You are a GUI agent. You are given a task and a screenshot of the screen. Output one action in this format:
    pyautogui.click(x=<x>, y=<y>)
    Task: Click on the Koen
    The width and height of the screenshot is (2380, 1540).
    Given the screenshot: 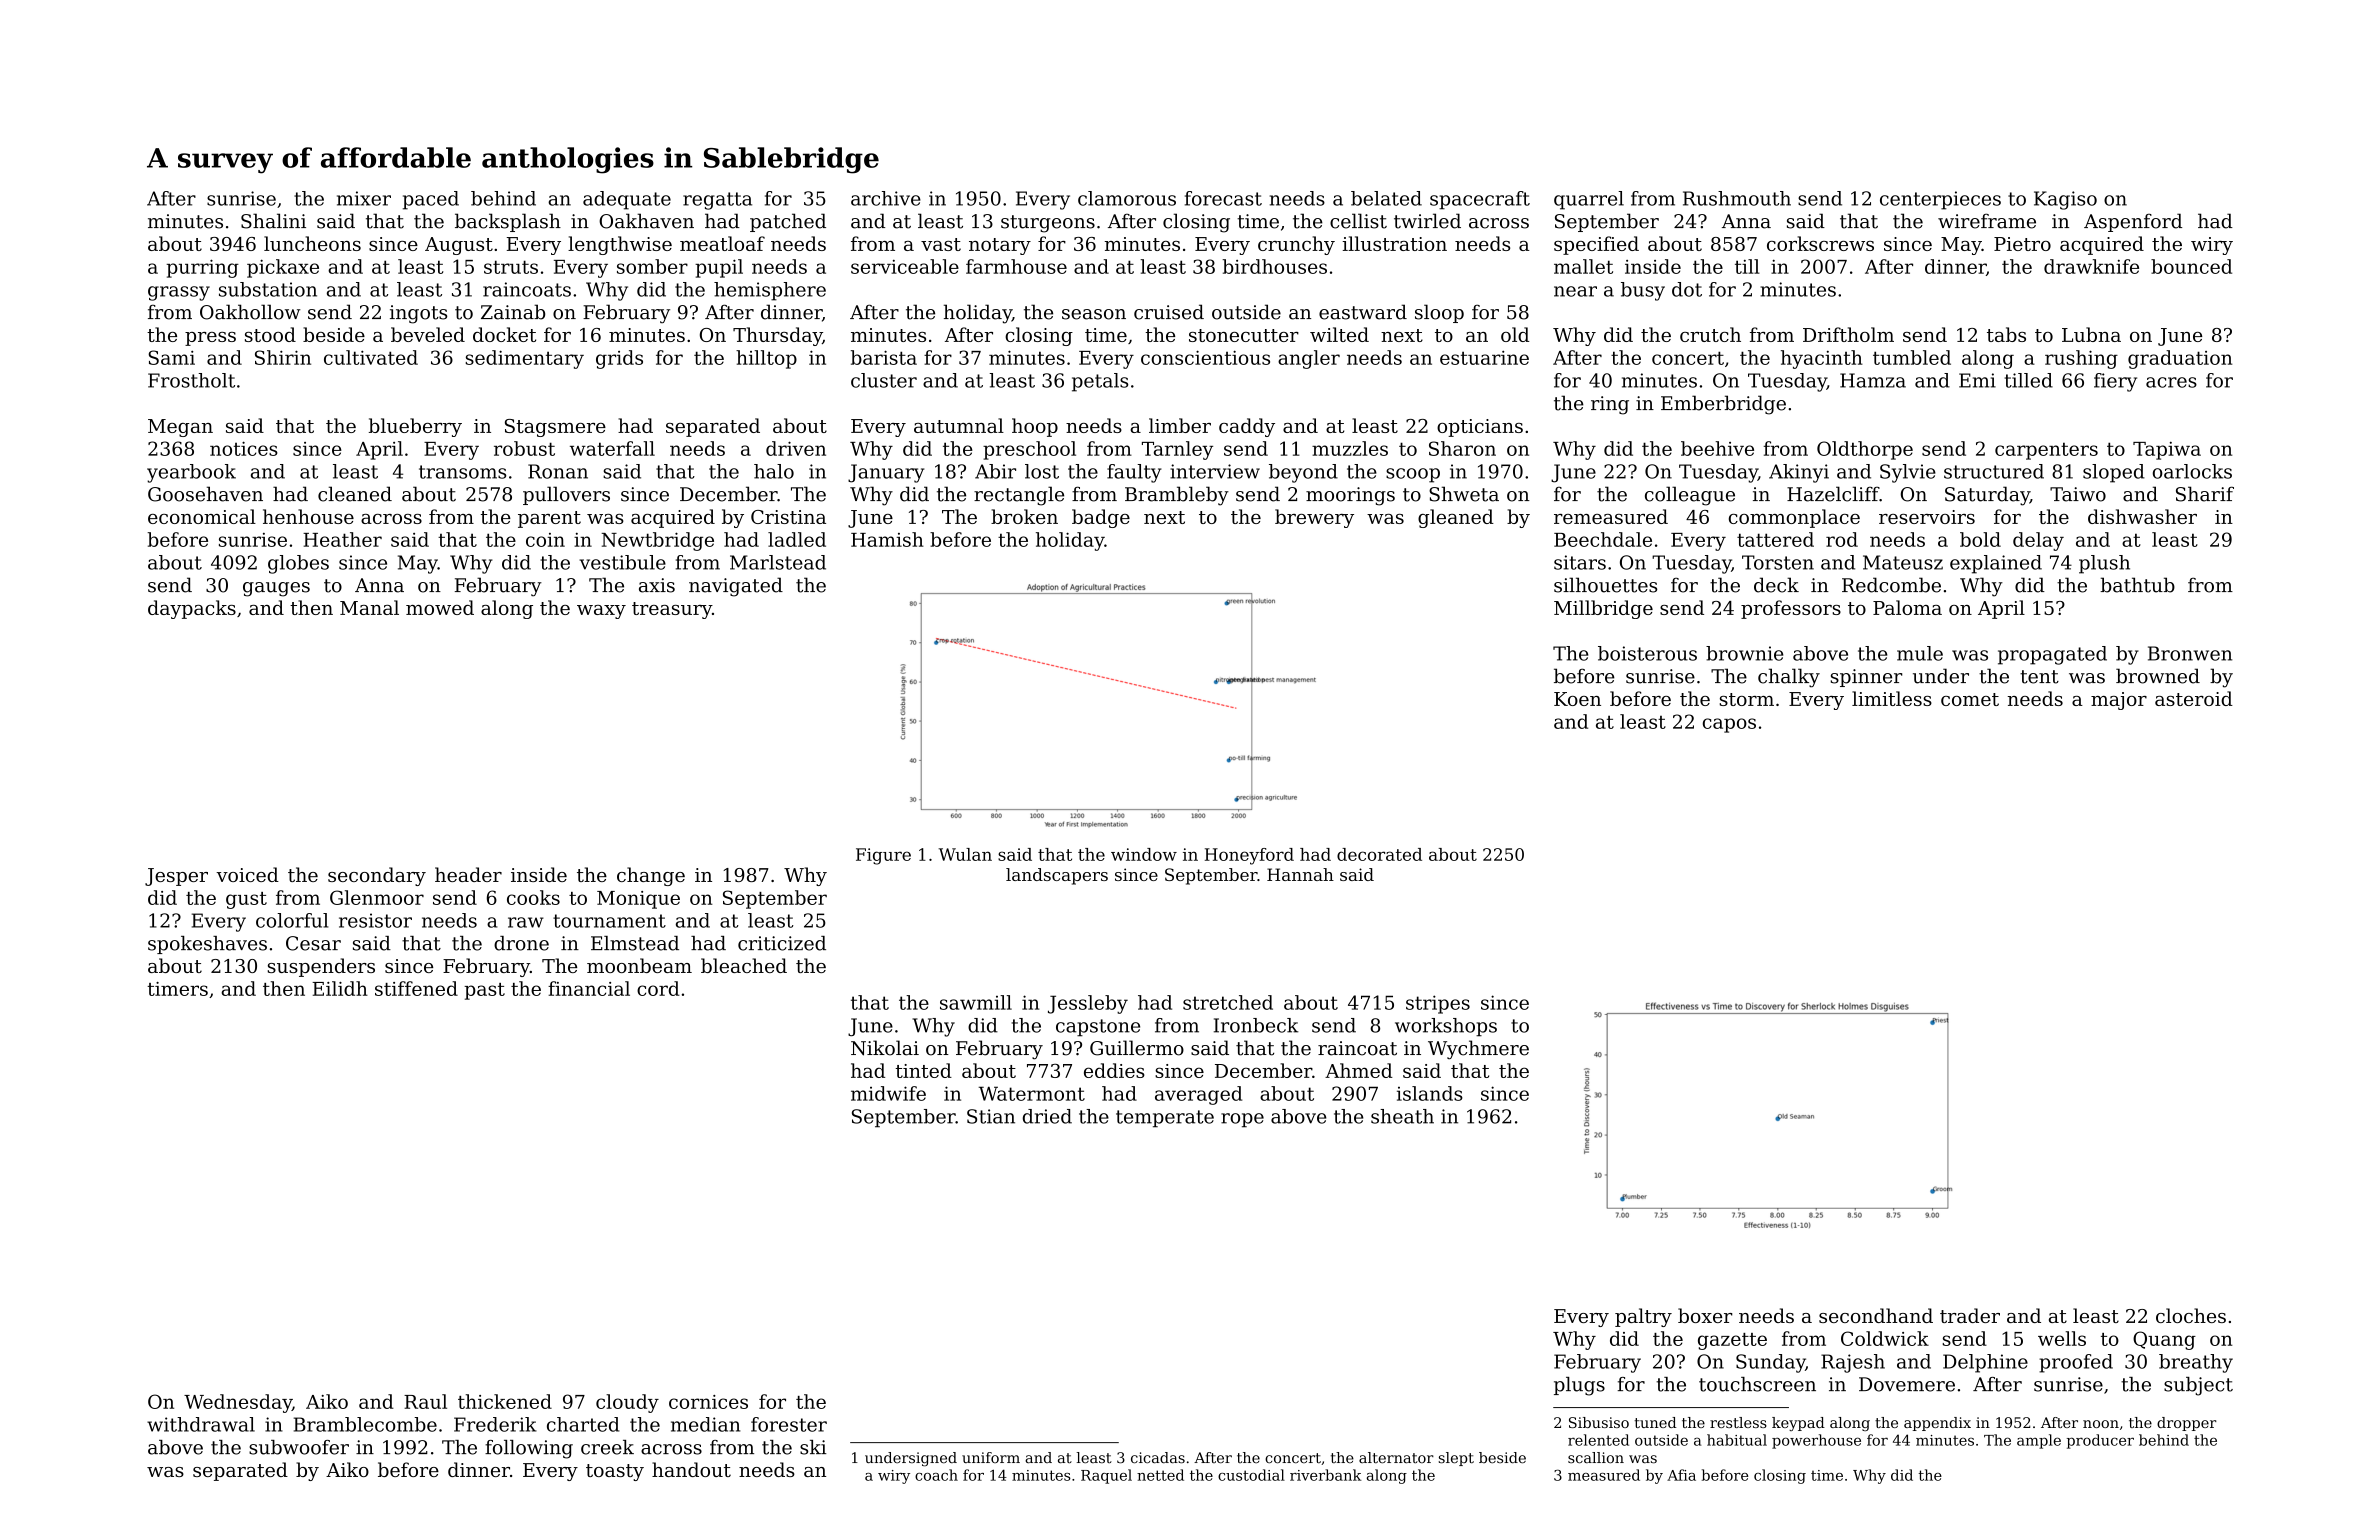 What is the action you would take?
    pyautogui.click(x=1577, y=699)
